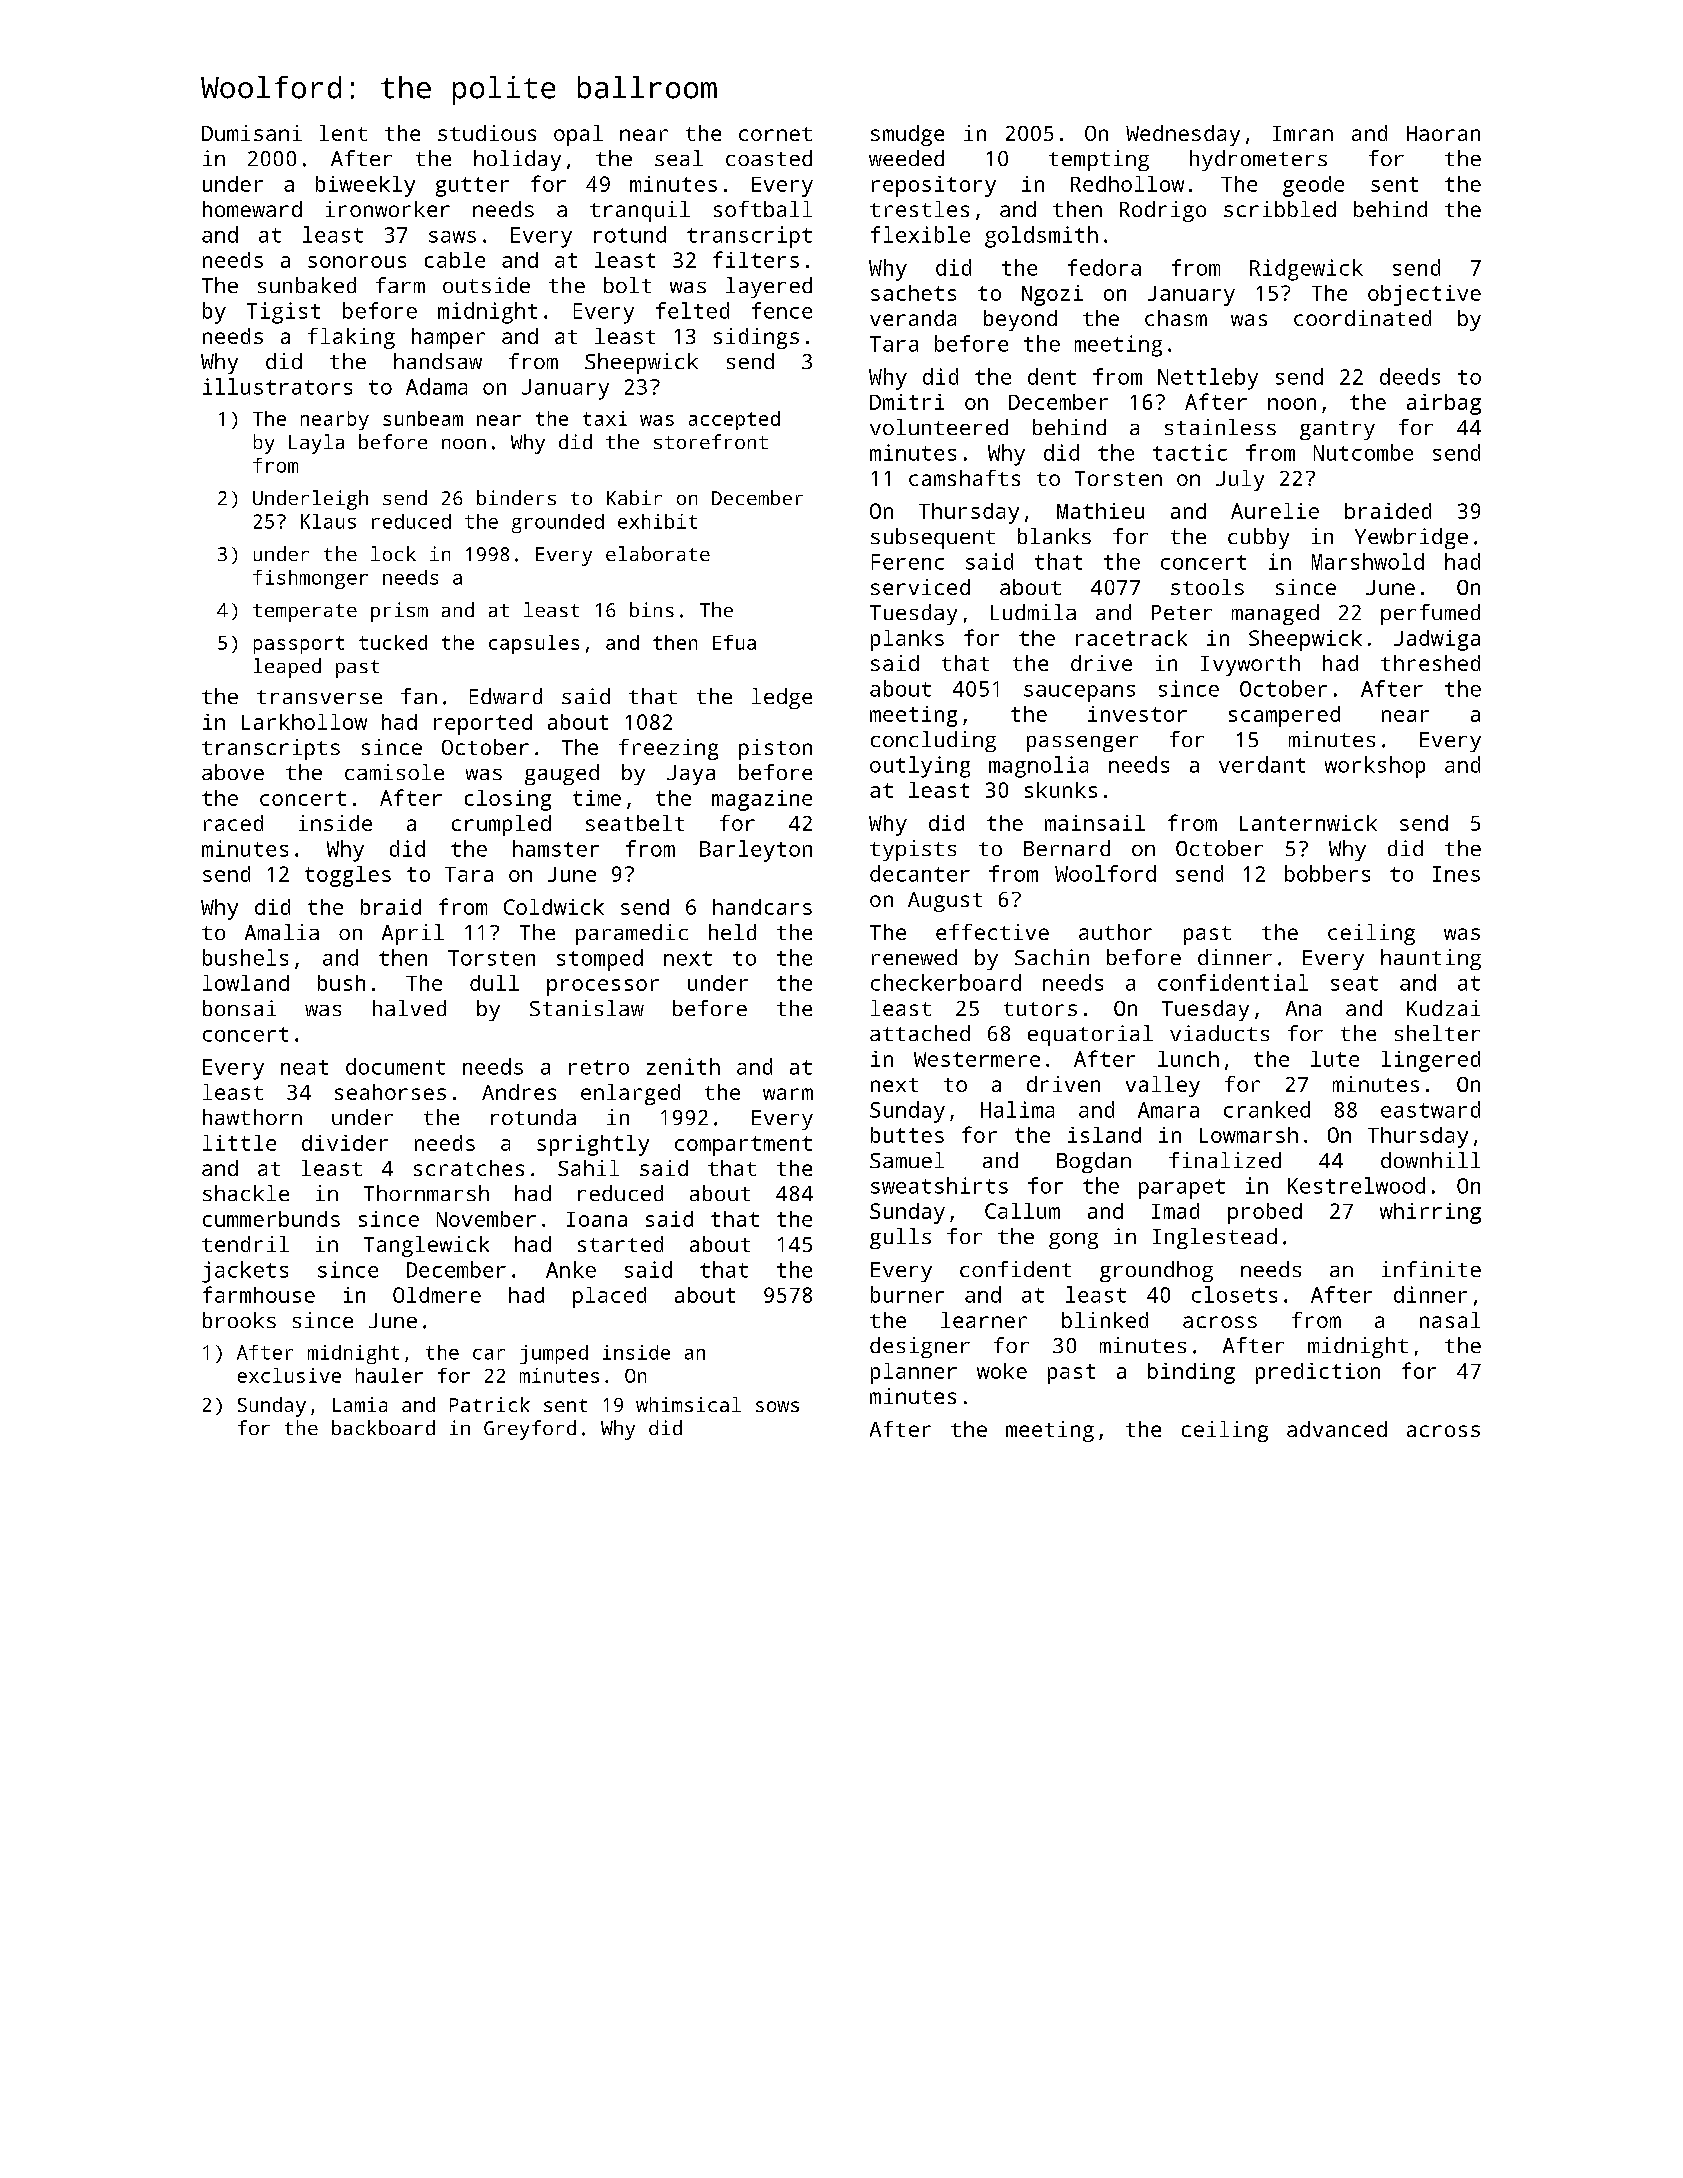 This image has width=1683, height=2178. I want to click on Dumisani, so click(252, 133).
